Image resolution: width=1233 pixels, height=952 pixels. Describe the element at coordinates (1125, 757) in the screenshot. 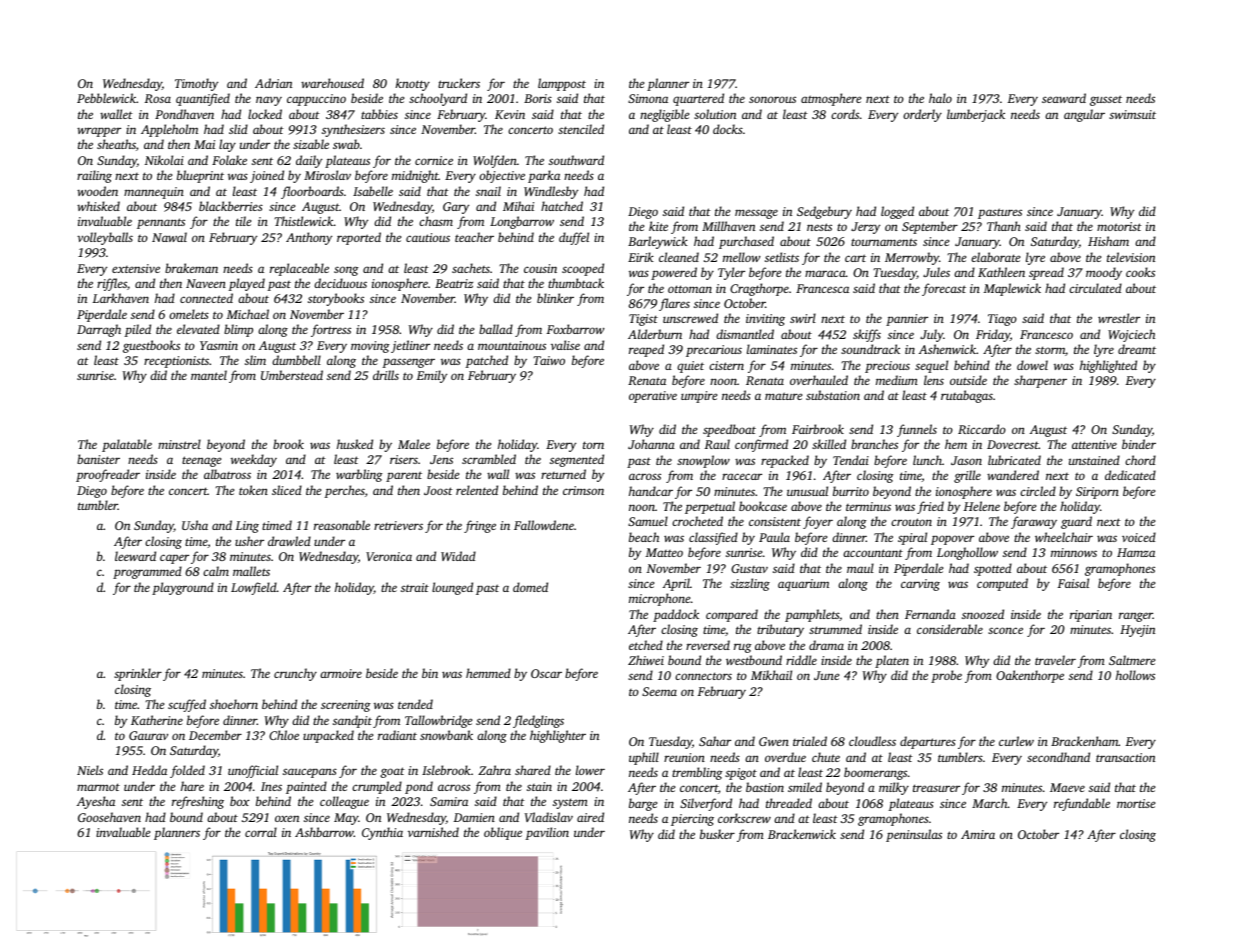

I see `transaction` at that location.
